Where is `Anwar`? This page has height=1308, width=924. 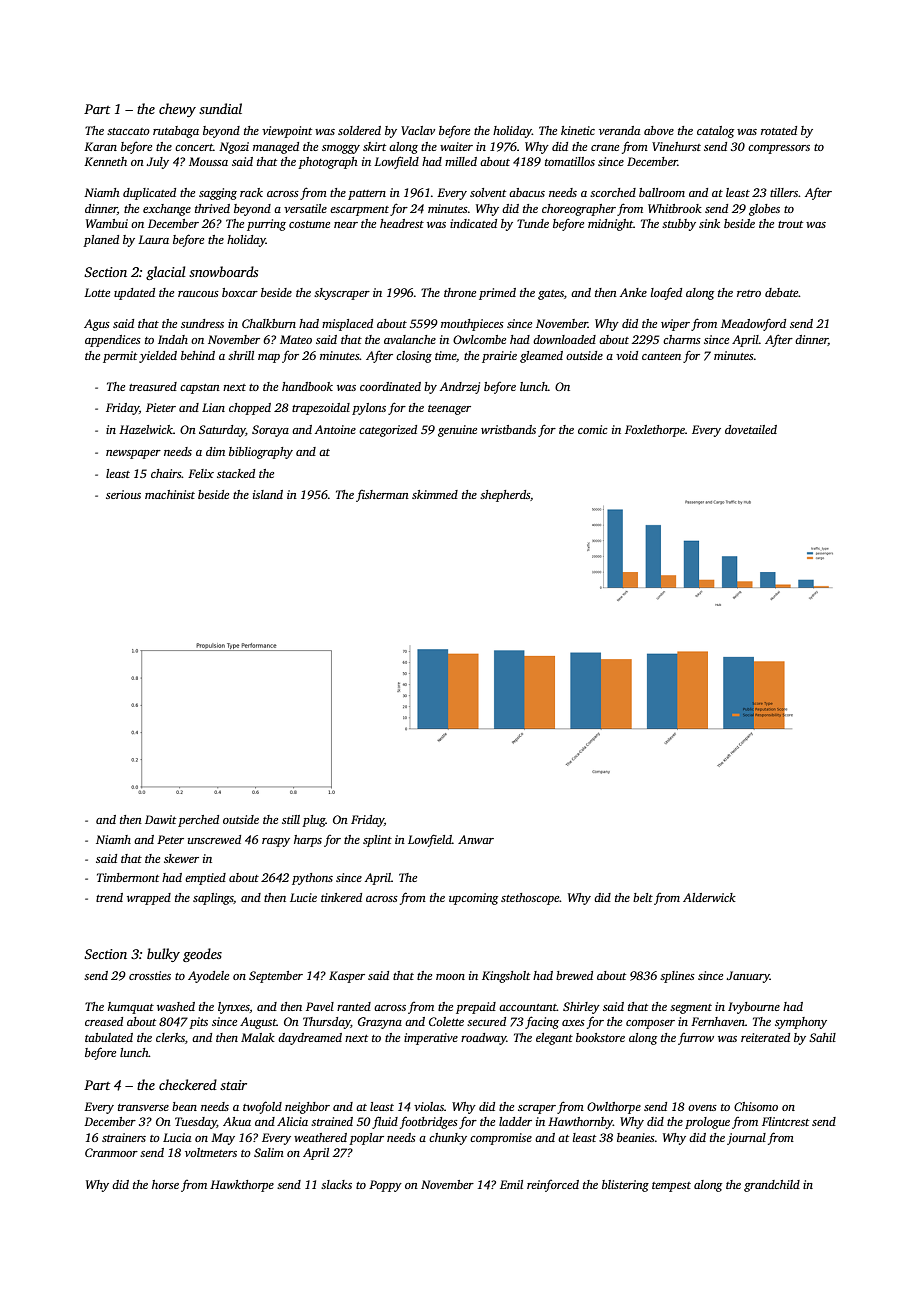 Anwar is located at coordinates (476, 839).
